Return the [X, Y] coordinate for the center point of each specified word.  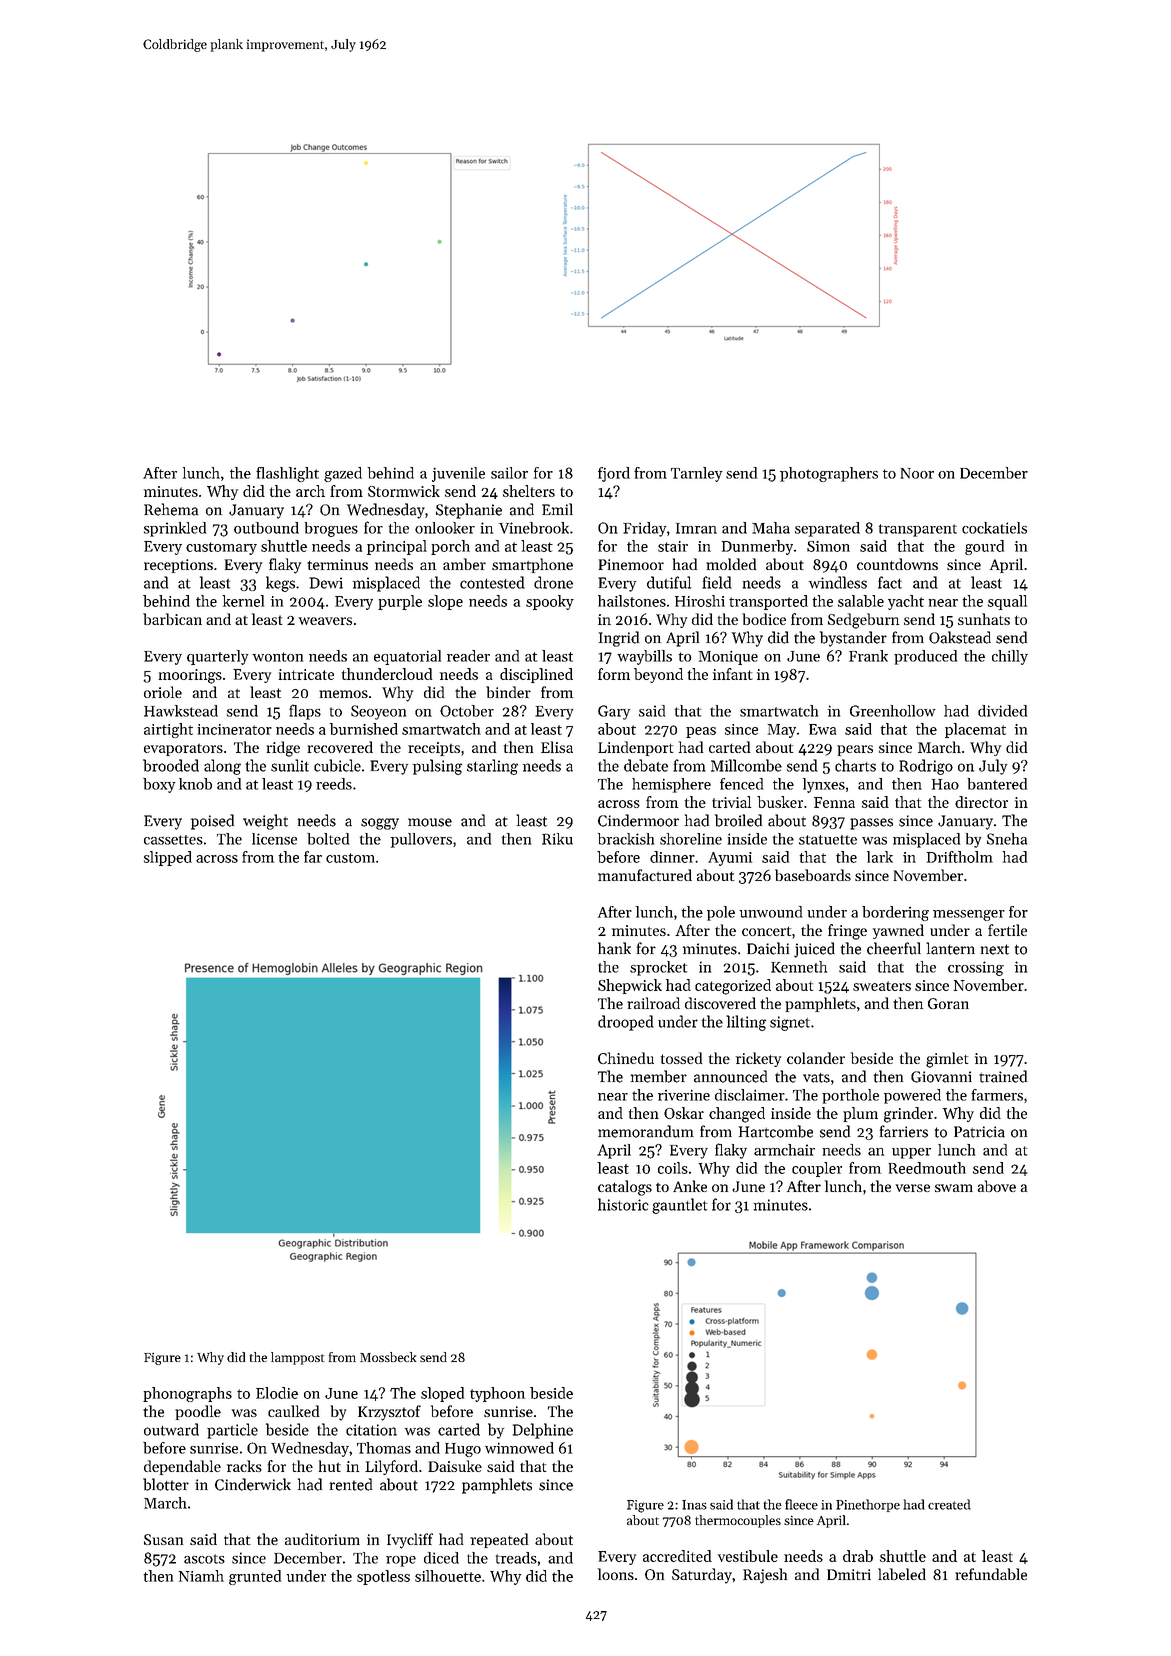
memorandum [646, 1131]
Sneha [1007, 839]
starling [492, 767]
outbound [266, 528]
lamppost [297, 1358]
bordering [895, 913]
